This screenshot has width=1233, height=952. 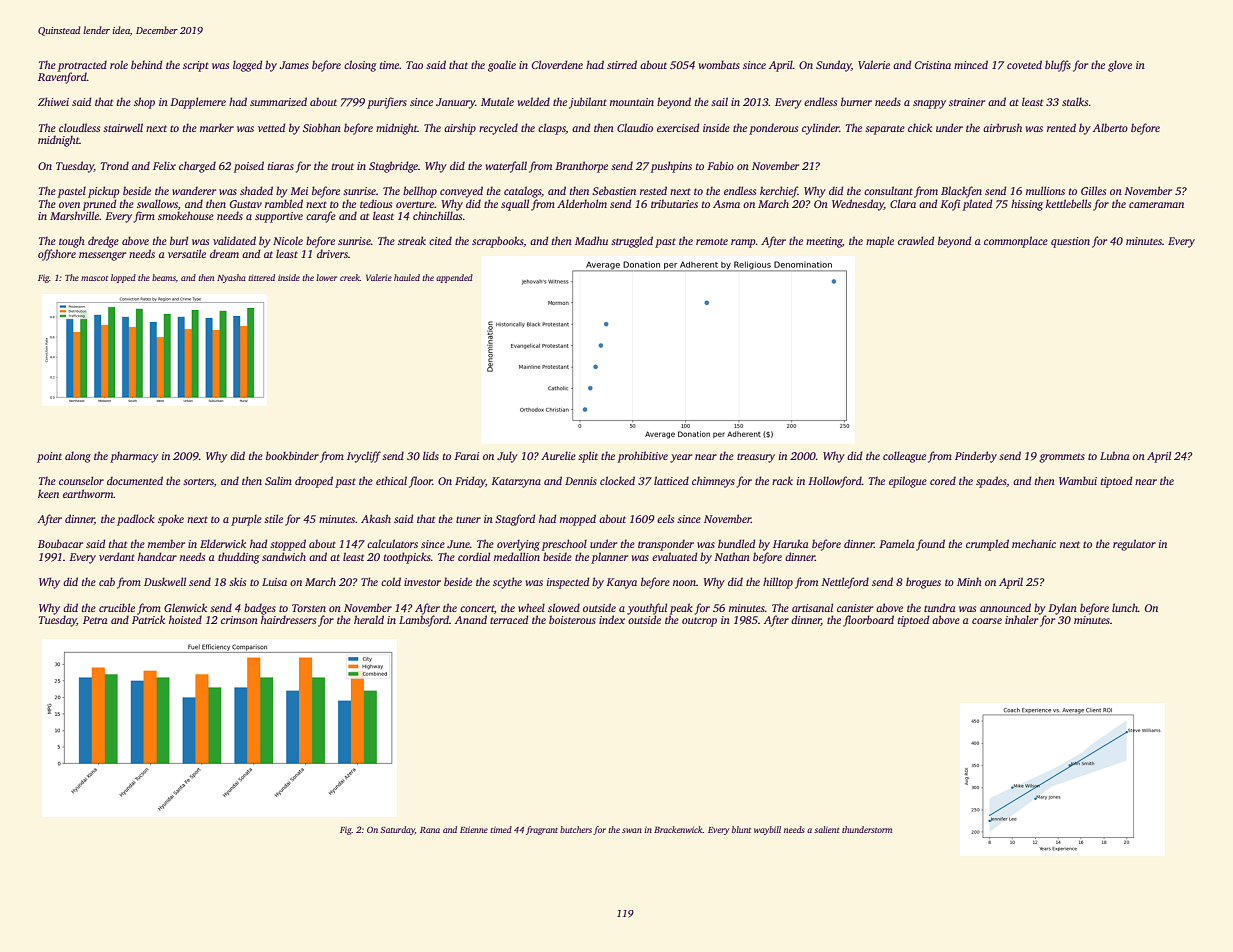 What do you see at coordinates (903, 203) in the screenshot?
I see `Clara` at bounding box center [903, 203].
